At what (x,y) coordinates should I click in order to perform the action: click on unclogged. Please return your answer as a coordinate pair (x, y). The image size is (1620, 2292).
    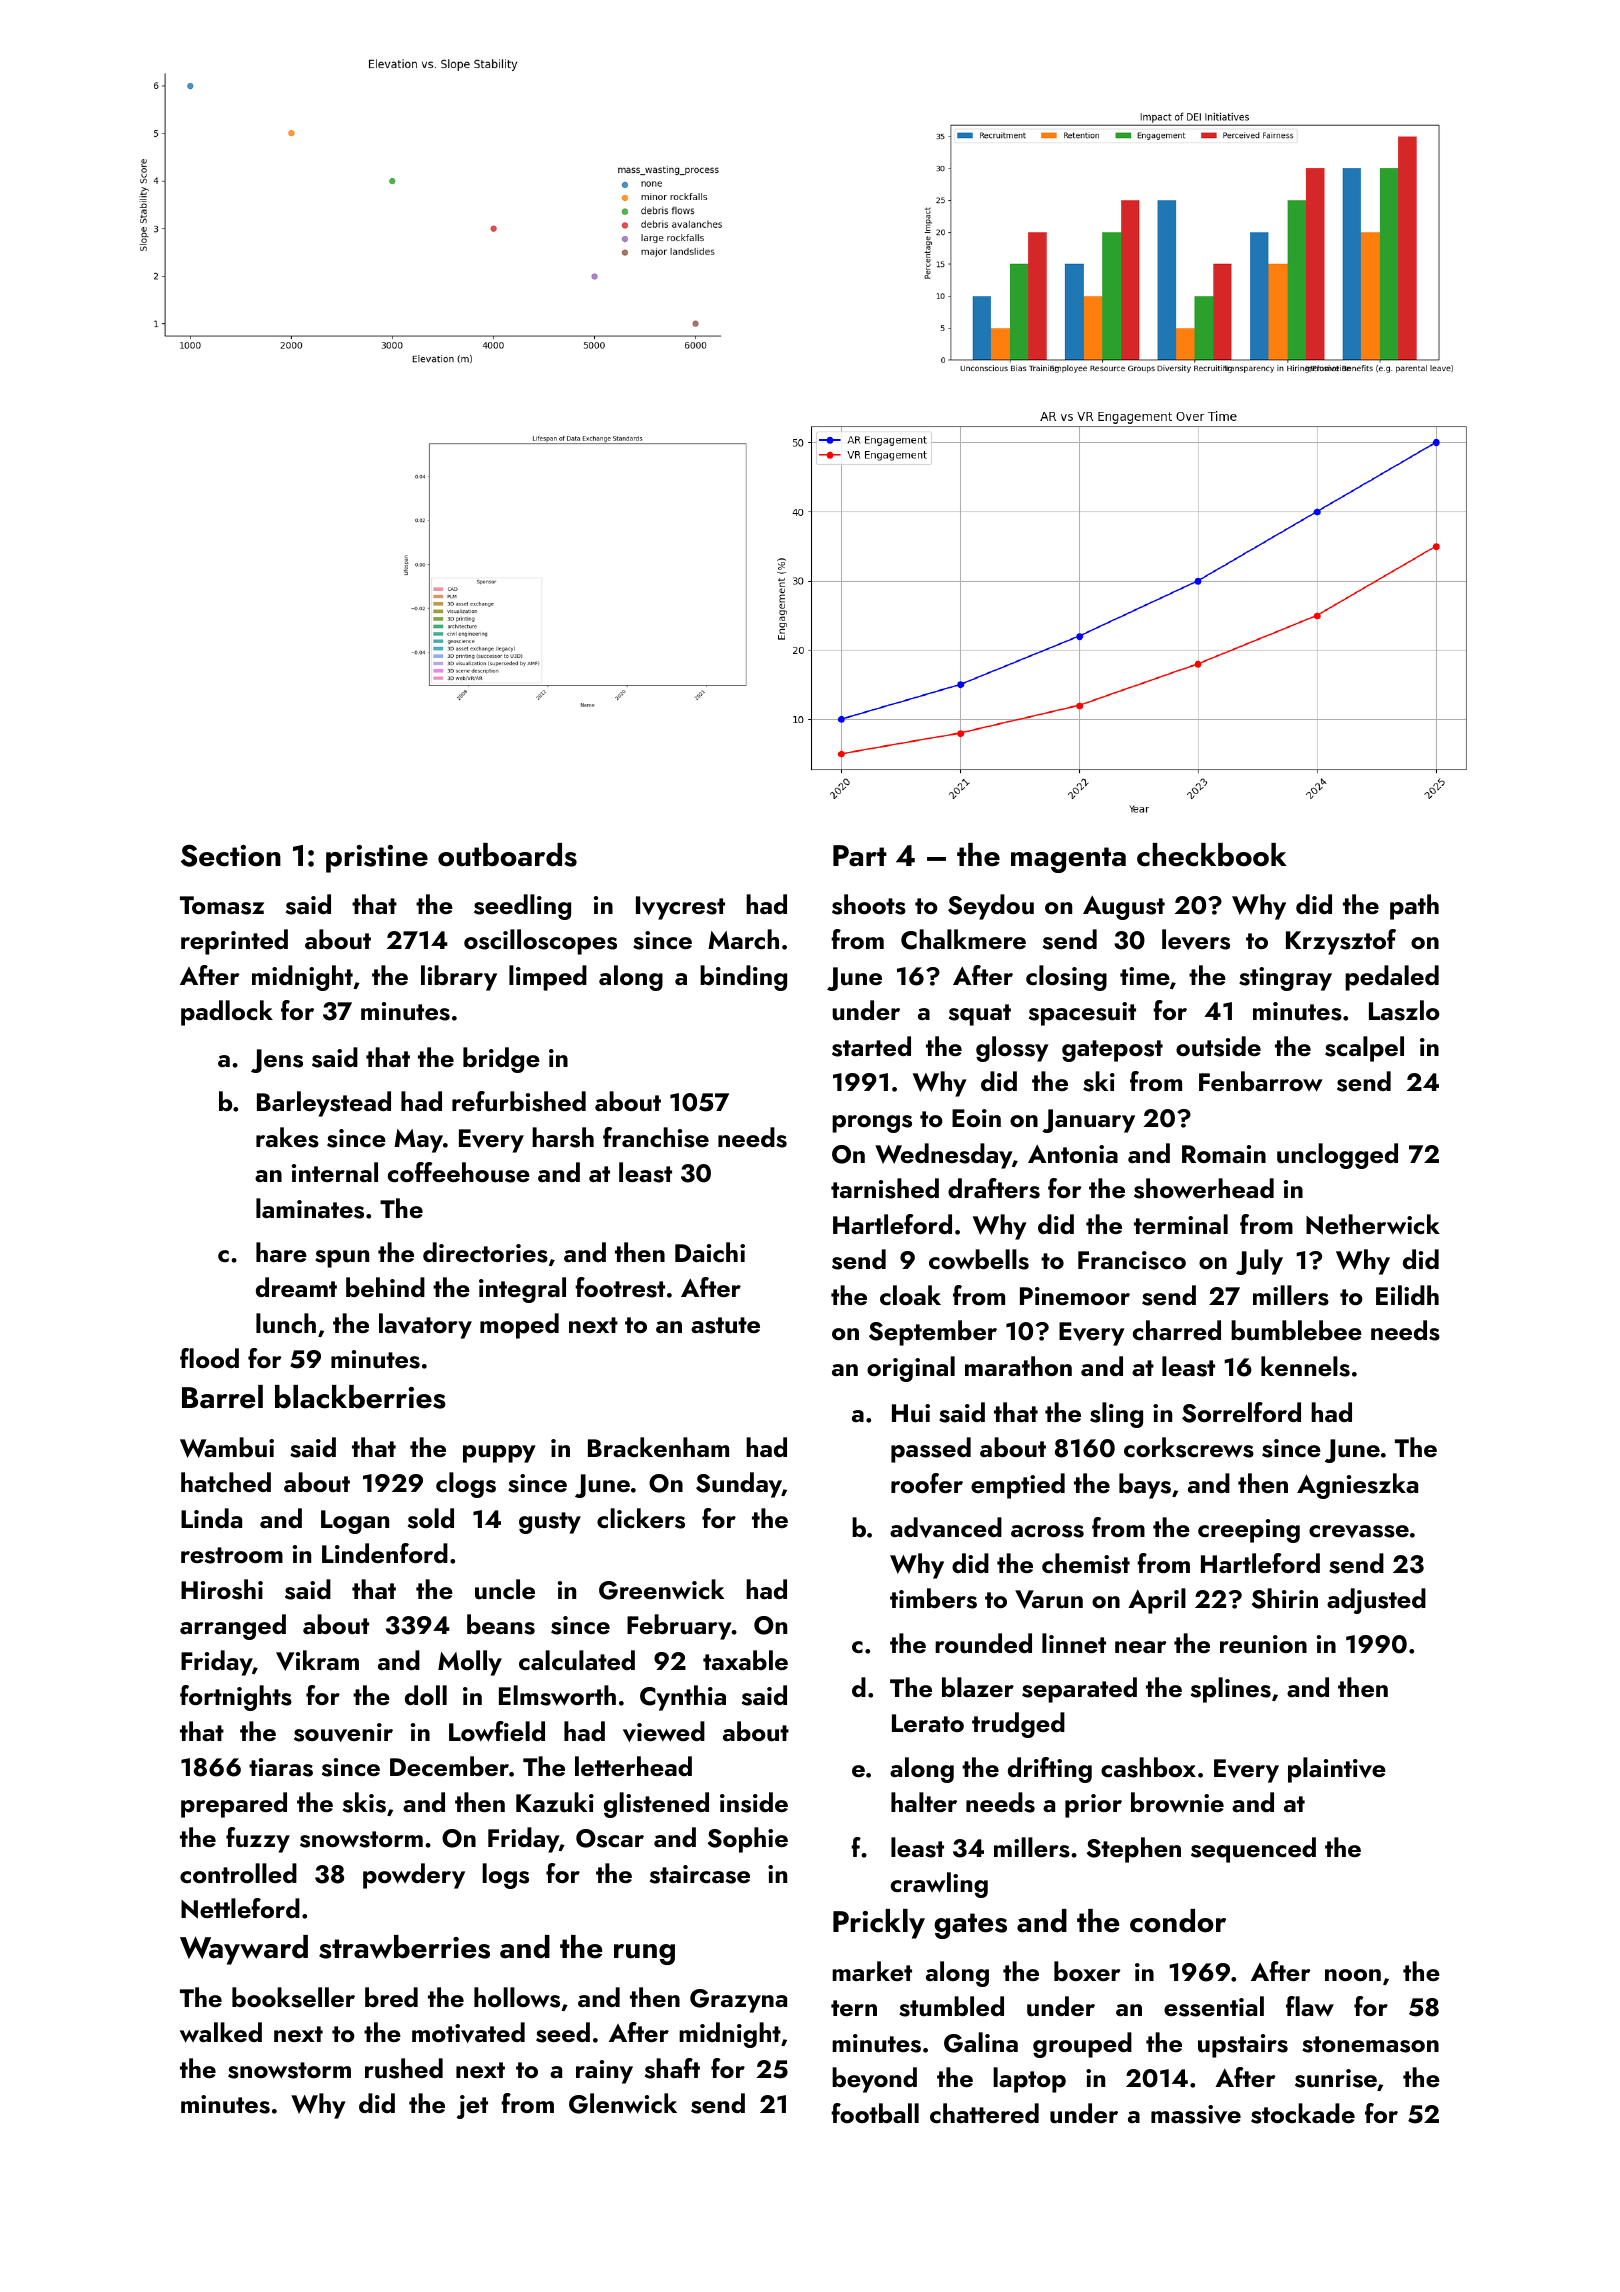
    Looking at the image, I should click on (1337, 1156).
